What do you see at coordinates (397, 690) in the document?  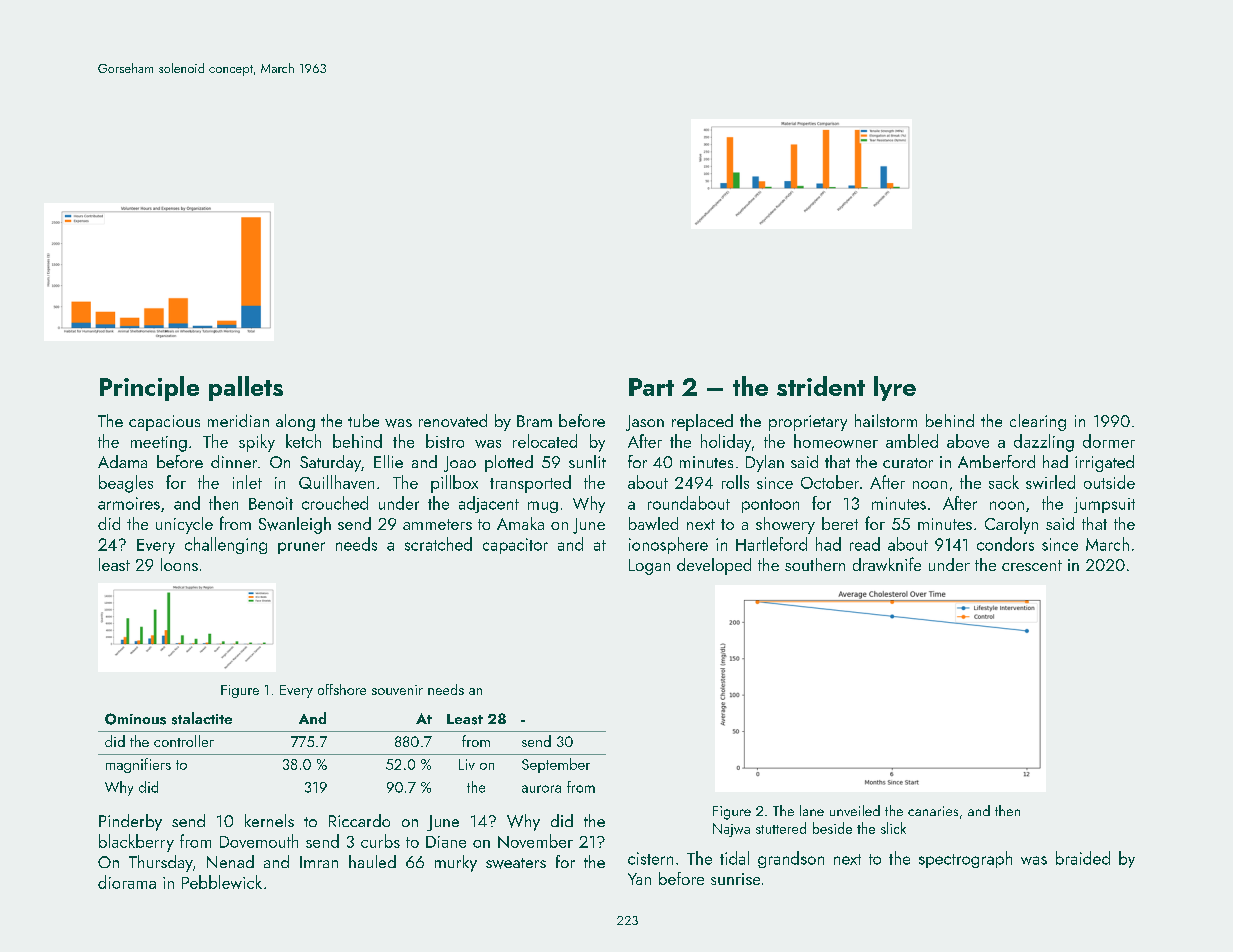 I see `souvenir` at bounding box center [397, 690].
